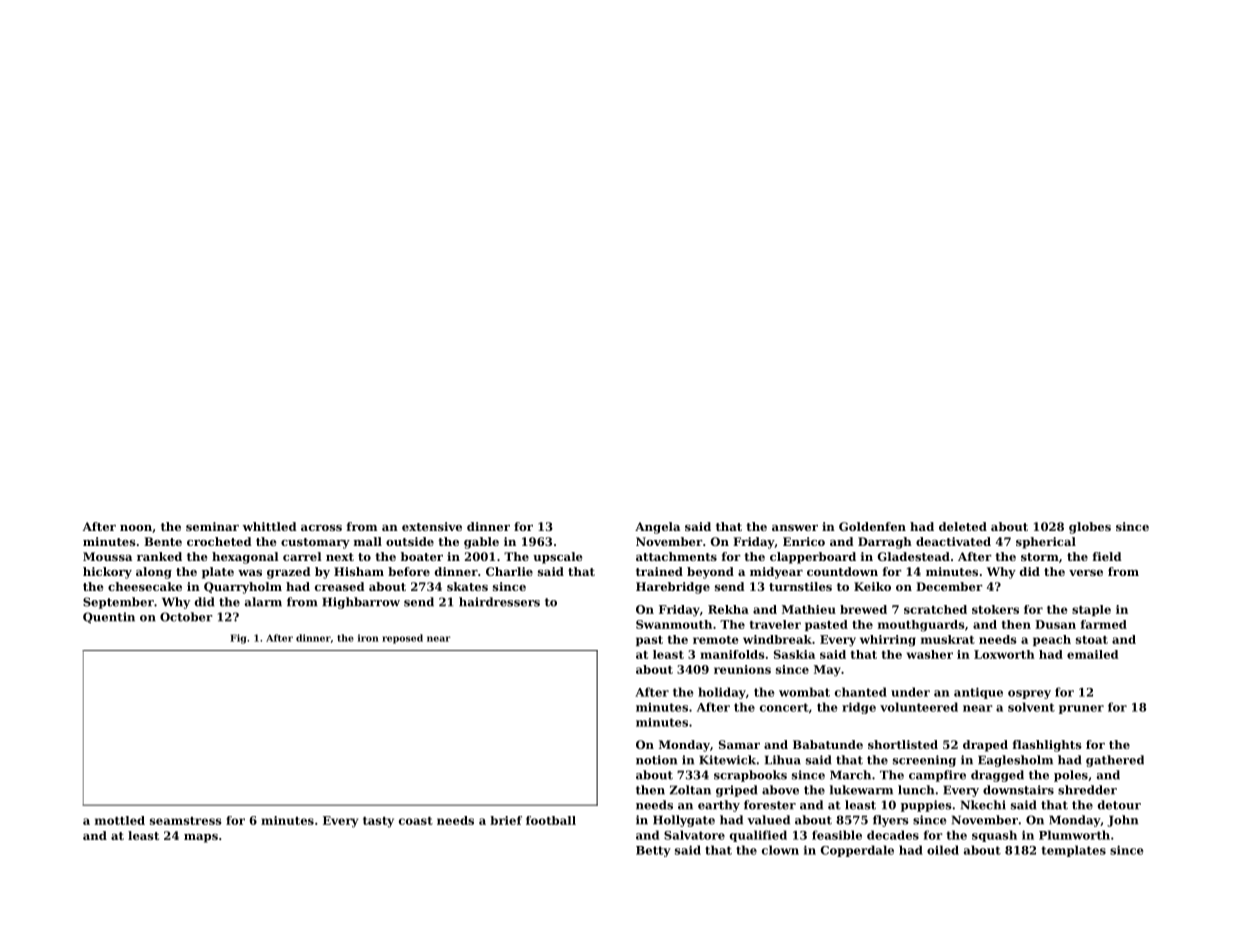 The image size is (1233, 952). What do you see at coordinates (263, 602) in the page?
I see `alarm` at bounding box center [263, 602].
